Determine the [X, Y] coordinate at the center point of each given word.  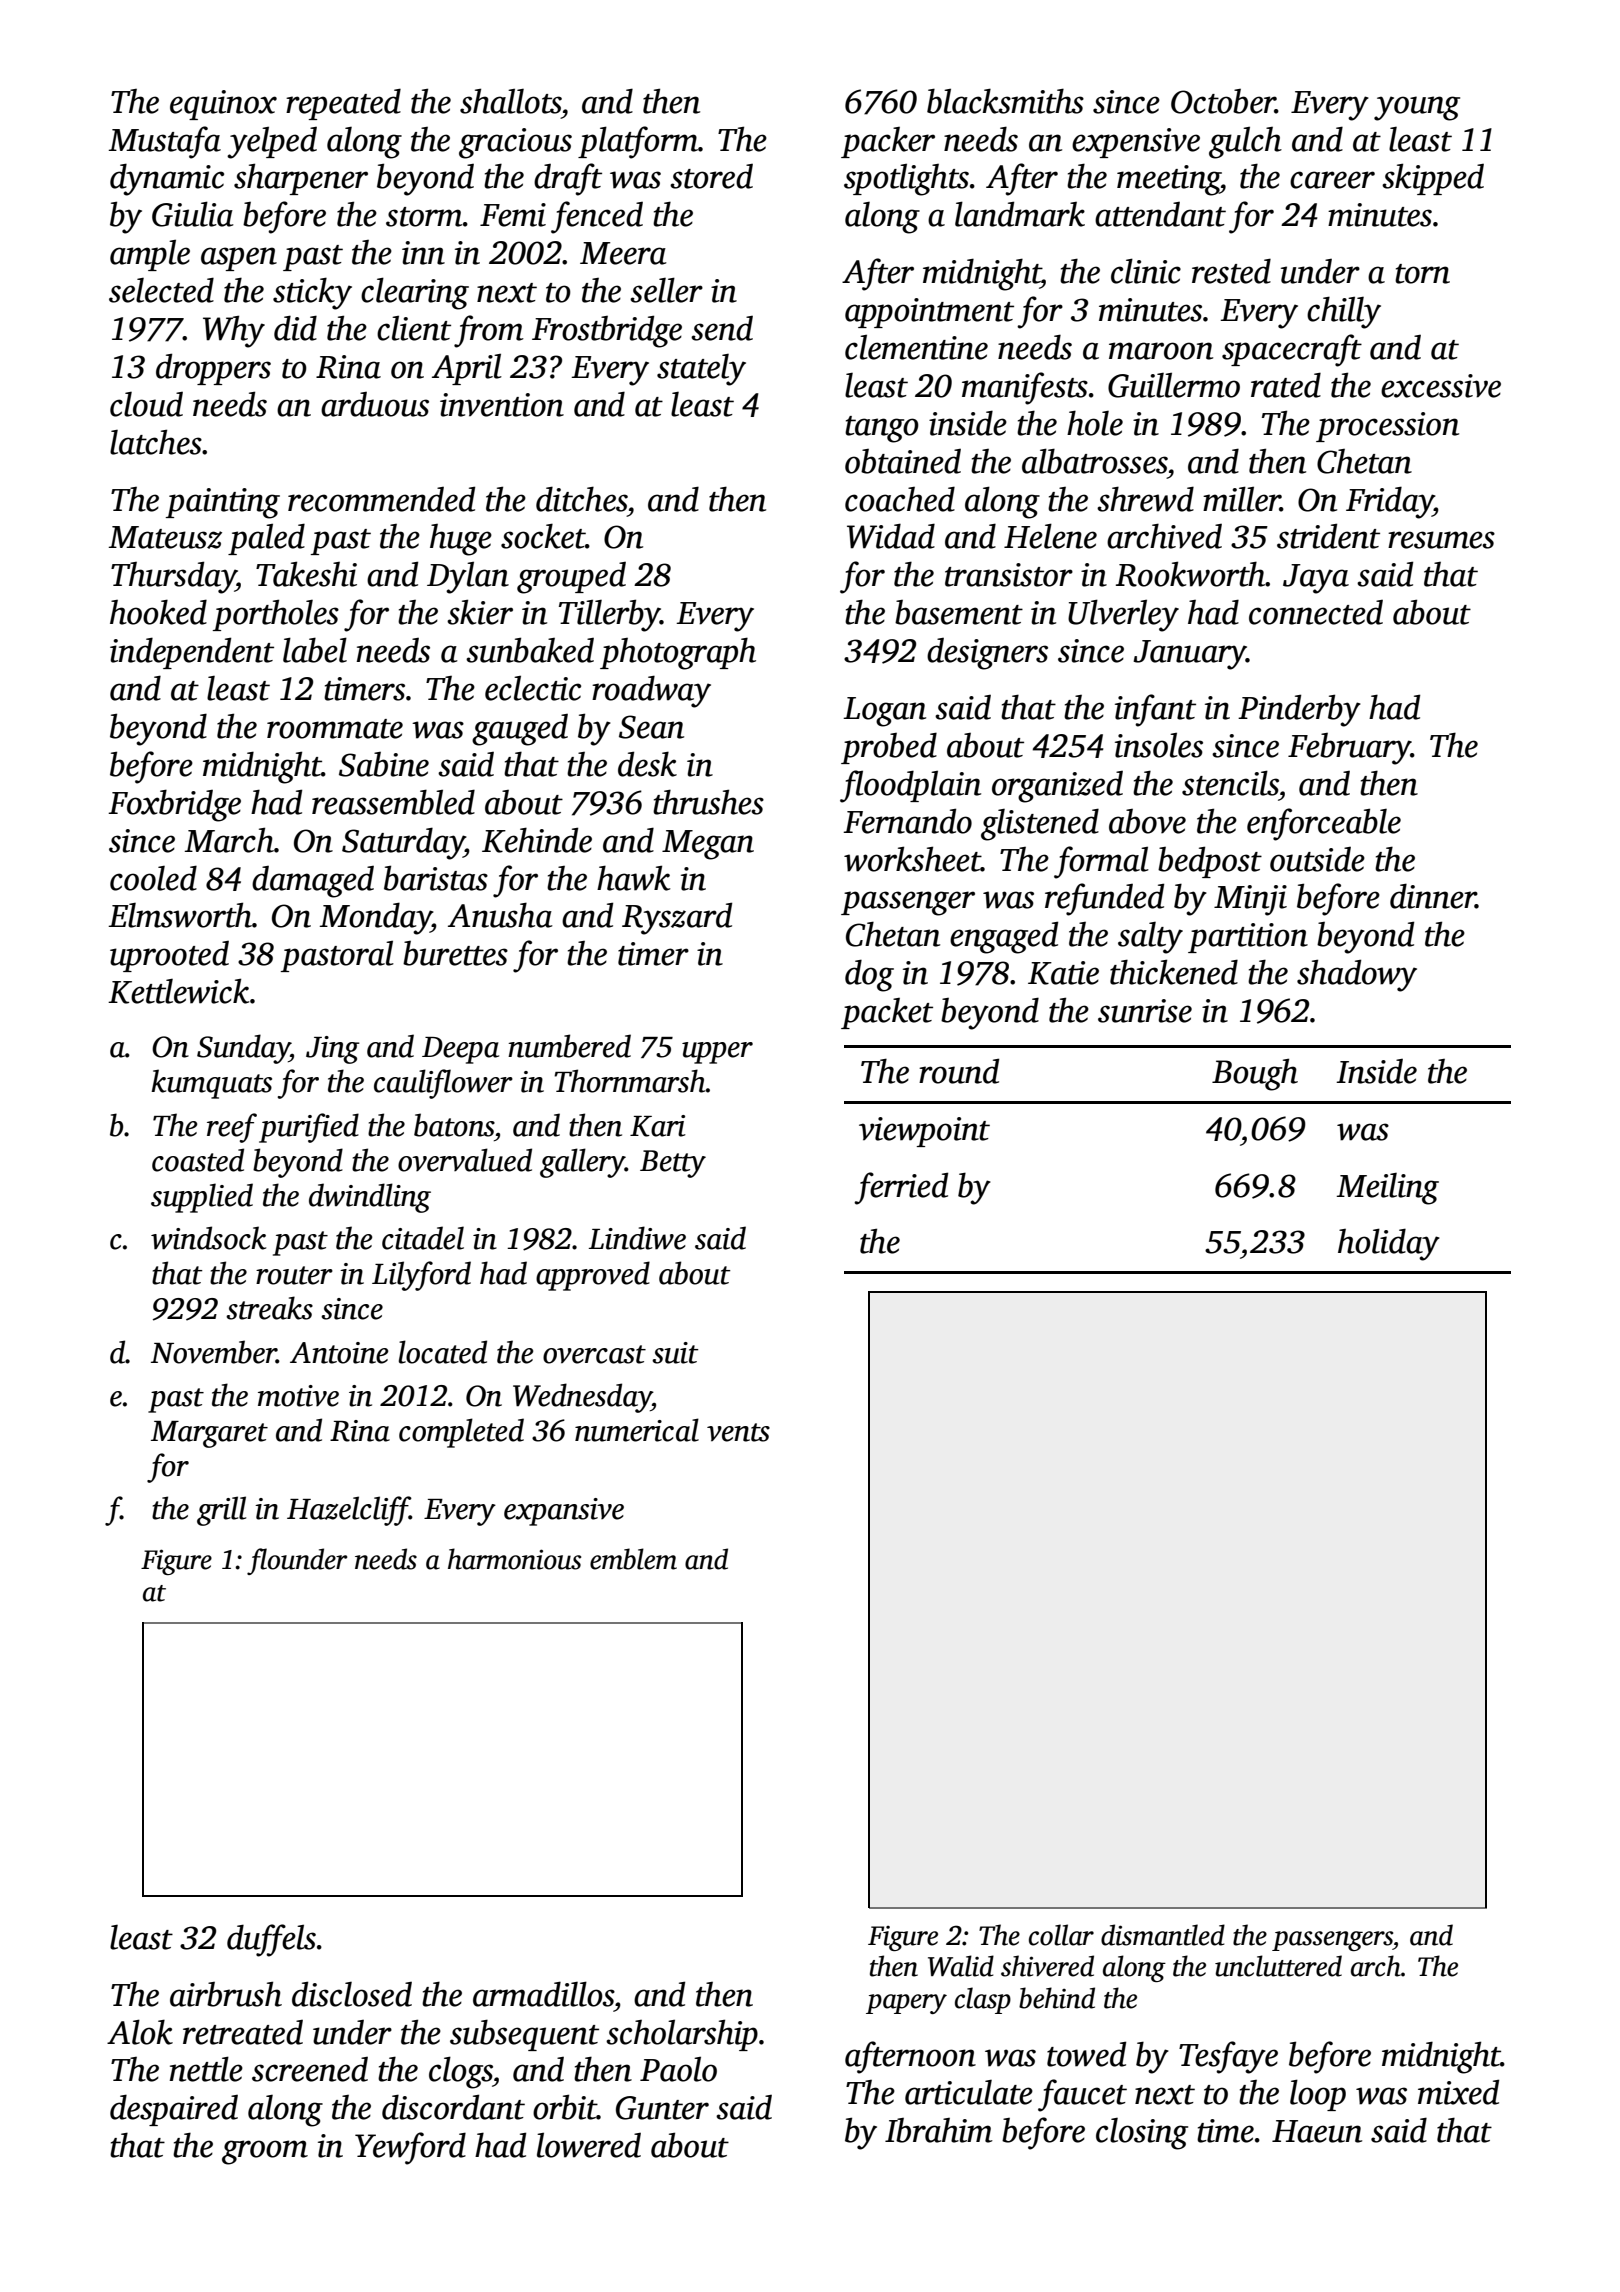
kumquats [211, 1084]
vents [738, 1432]
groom [265, 2152]
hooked [158, 612]
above [1147, 821]
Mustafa [165, 142]
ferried [901, 1188]
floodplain [910, 786]
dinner [1433, 896]
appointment [929, 313]
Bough [1255, 1074]
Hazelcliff [348, 1511]
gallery [582, 1163]
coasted [198, 1160]
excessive [1441, 386]
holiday [1389, 1244]
